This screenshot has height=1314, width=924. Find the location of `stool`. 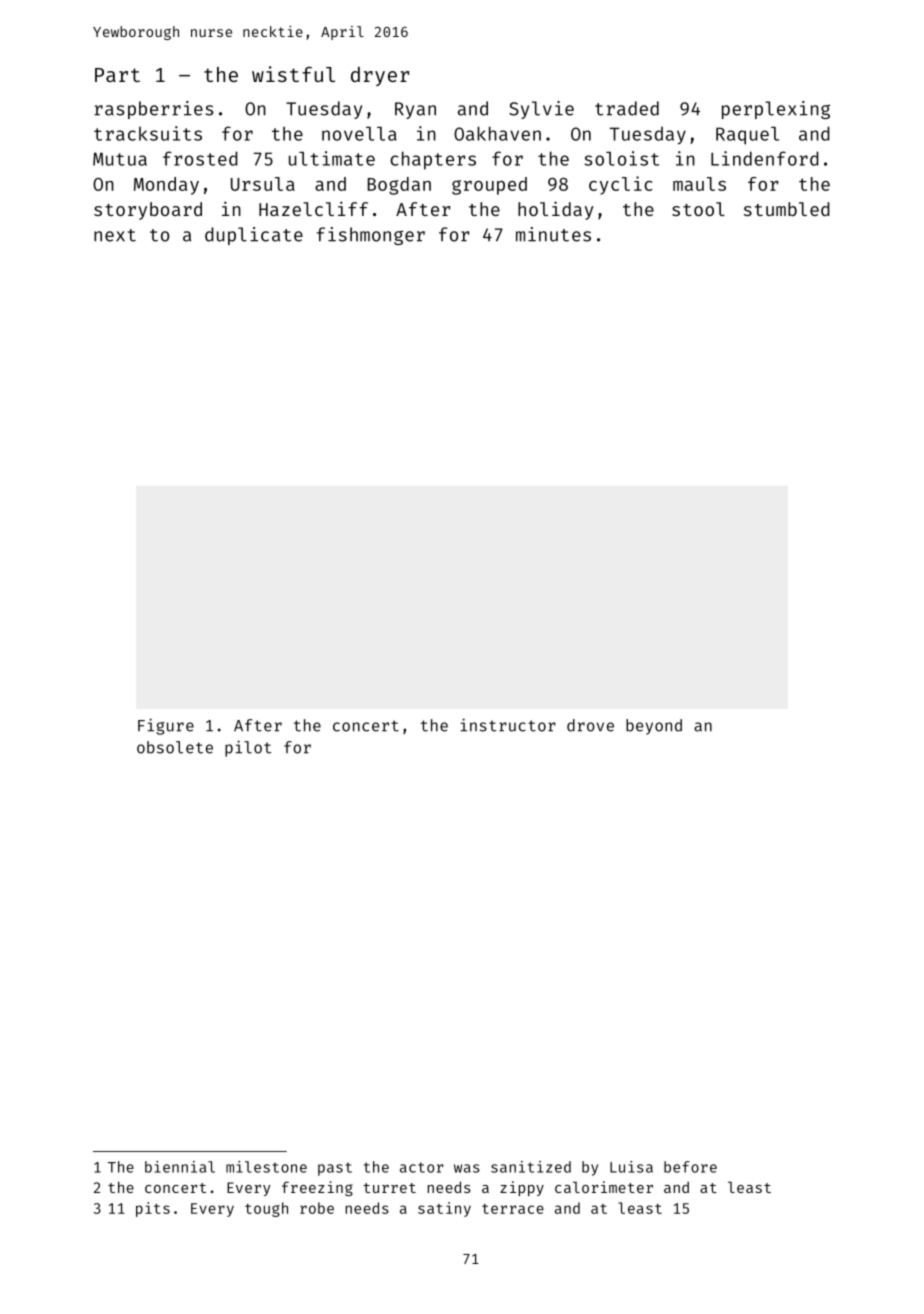

stool is located at coordinates (698, 209).
